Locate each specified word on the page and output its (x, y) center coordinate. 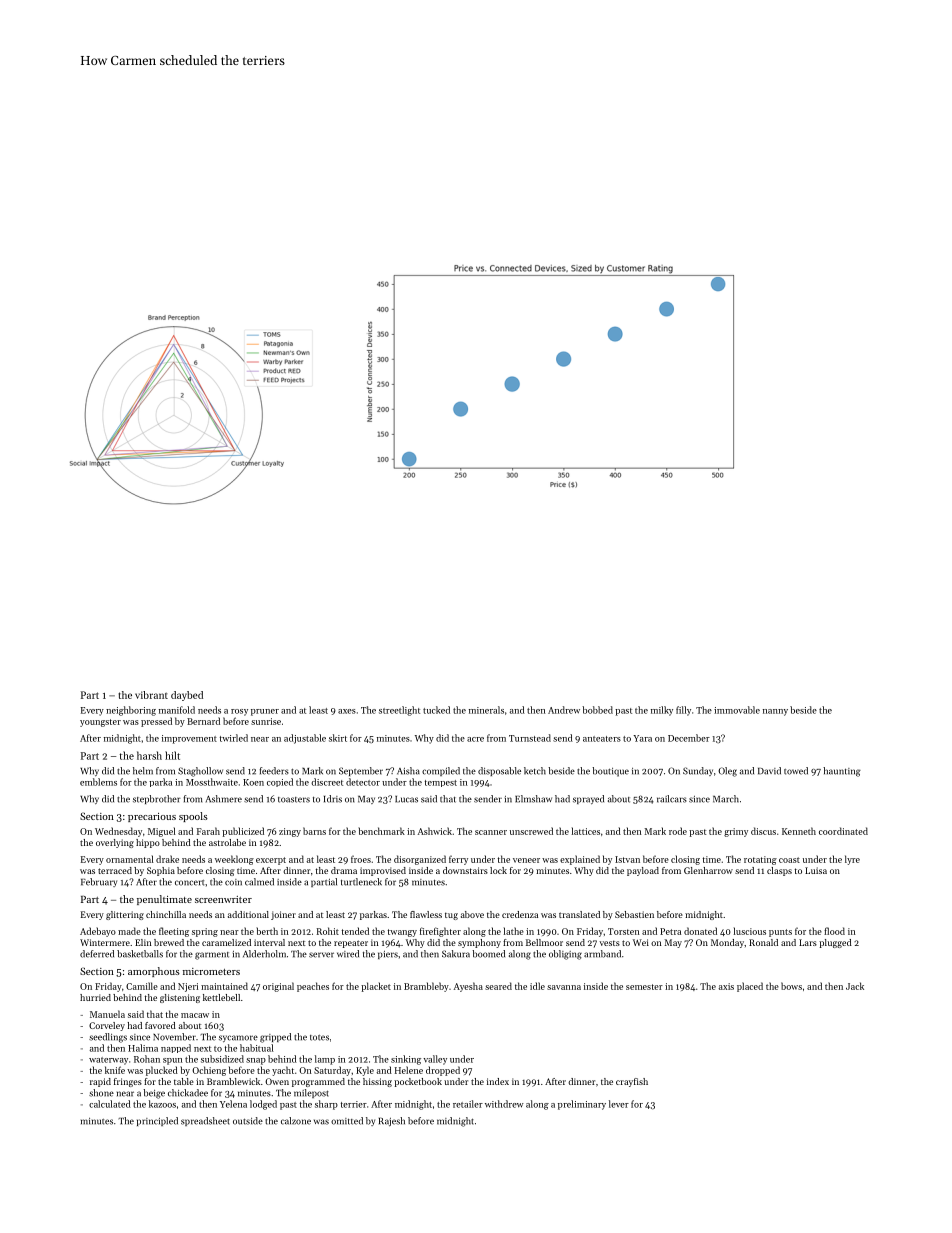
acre (475, 739)
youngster (100, 723)
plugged (835, 943)
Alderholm (264, 954)
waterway (108, 1061)
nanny (775, 712)
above (472, 914)
